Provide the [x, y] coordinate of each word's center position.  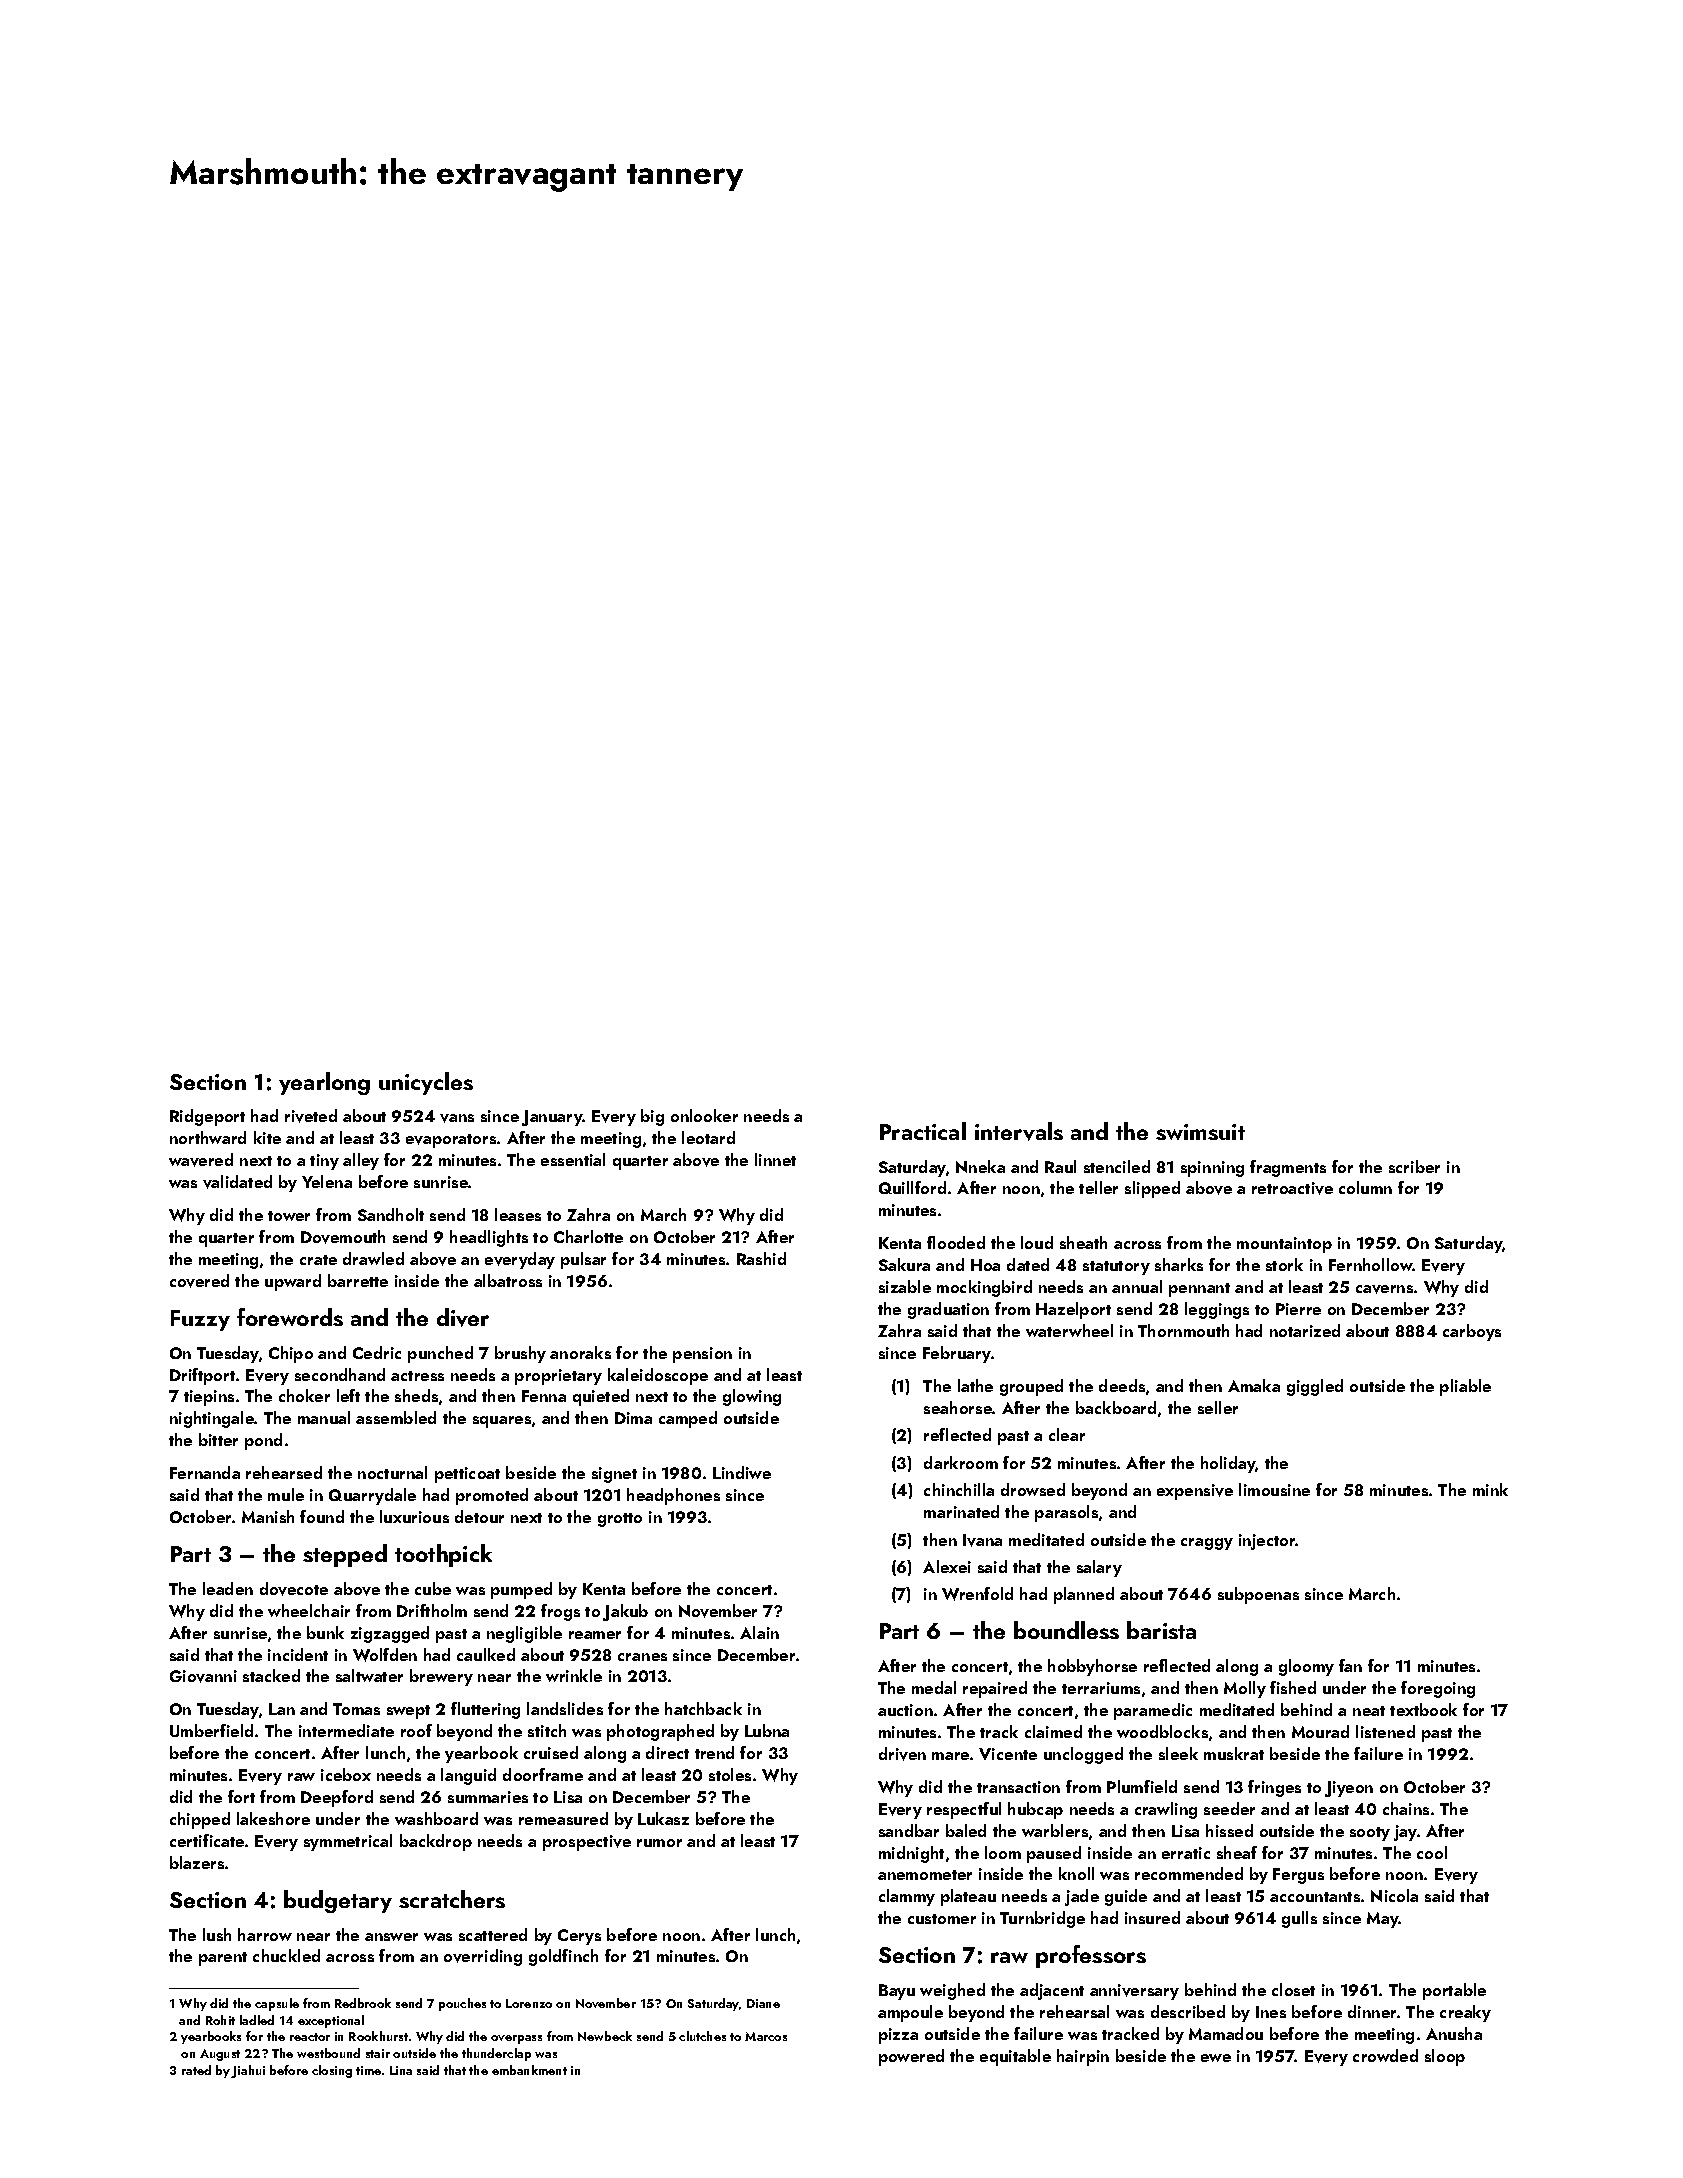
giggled [1315, 1387]
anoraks [580, 1352]
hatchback [703, 1708]
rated [196, 2070]
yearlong [324, 1083]
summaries [488, 1797]
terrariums [1101, 1688]
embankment [529, 2070]
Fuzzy [200, 1320]
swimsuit [1200, 1132]
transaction [1018, 1787]
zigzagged [390, 1634]
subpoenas [1258, 1595]
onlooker [704, 1115]
